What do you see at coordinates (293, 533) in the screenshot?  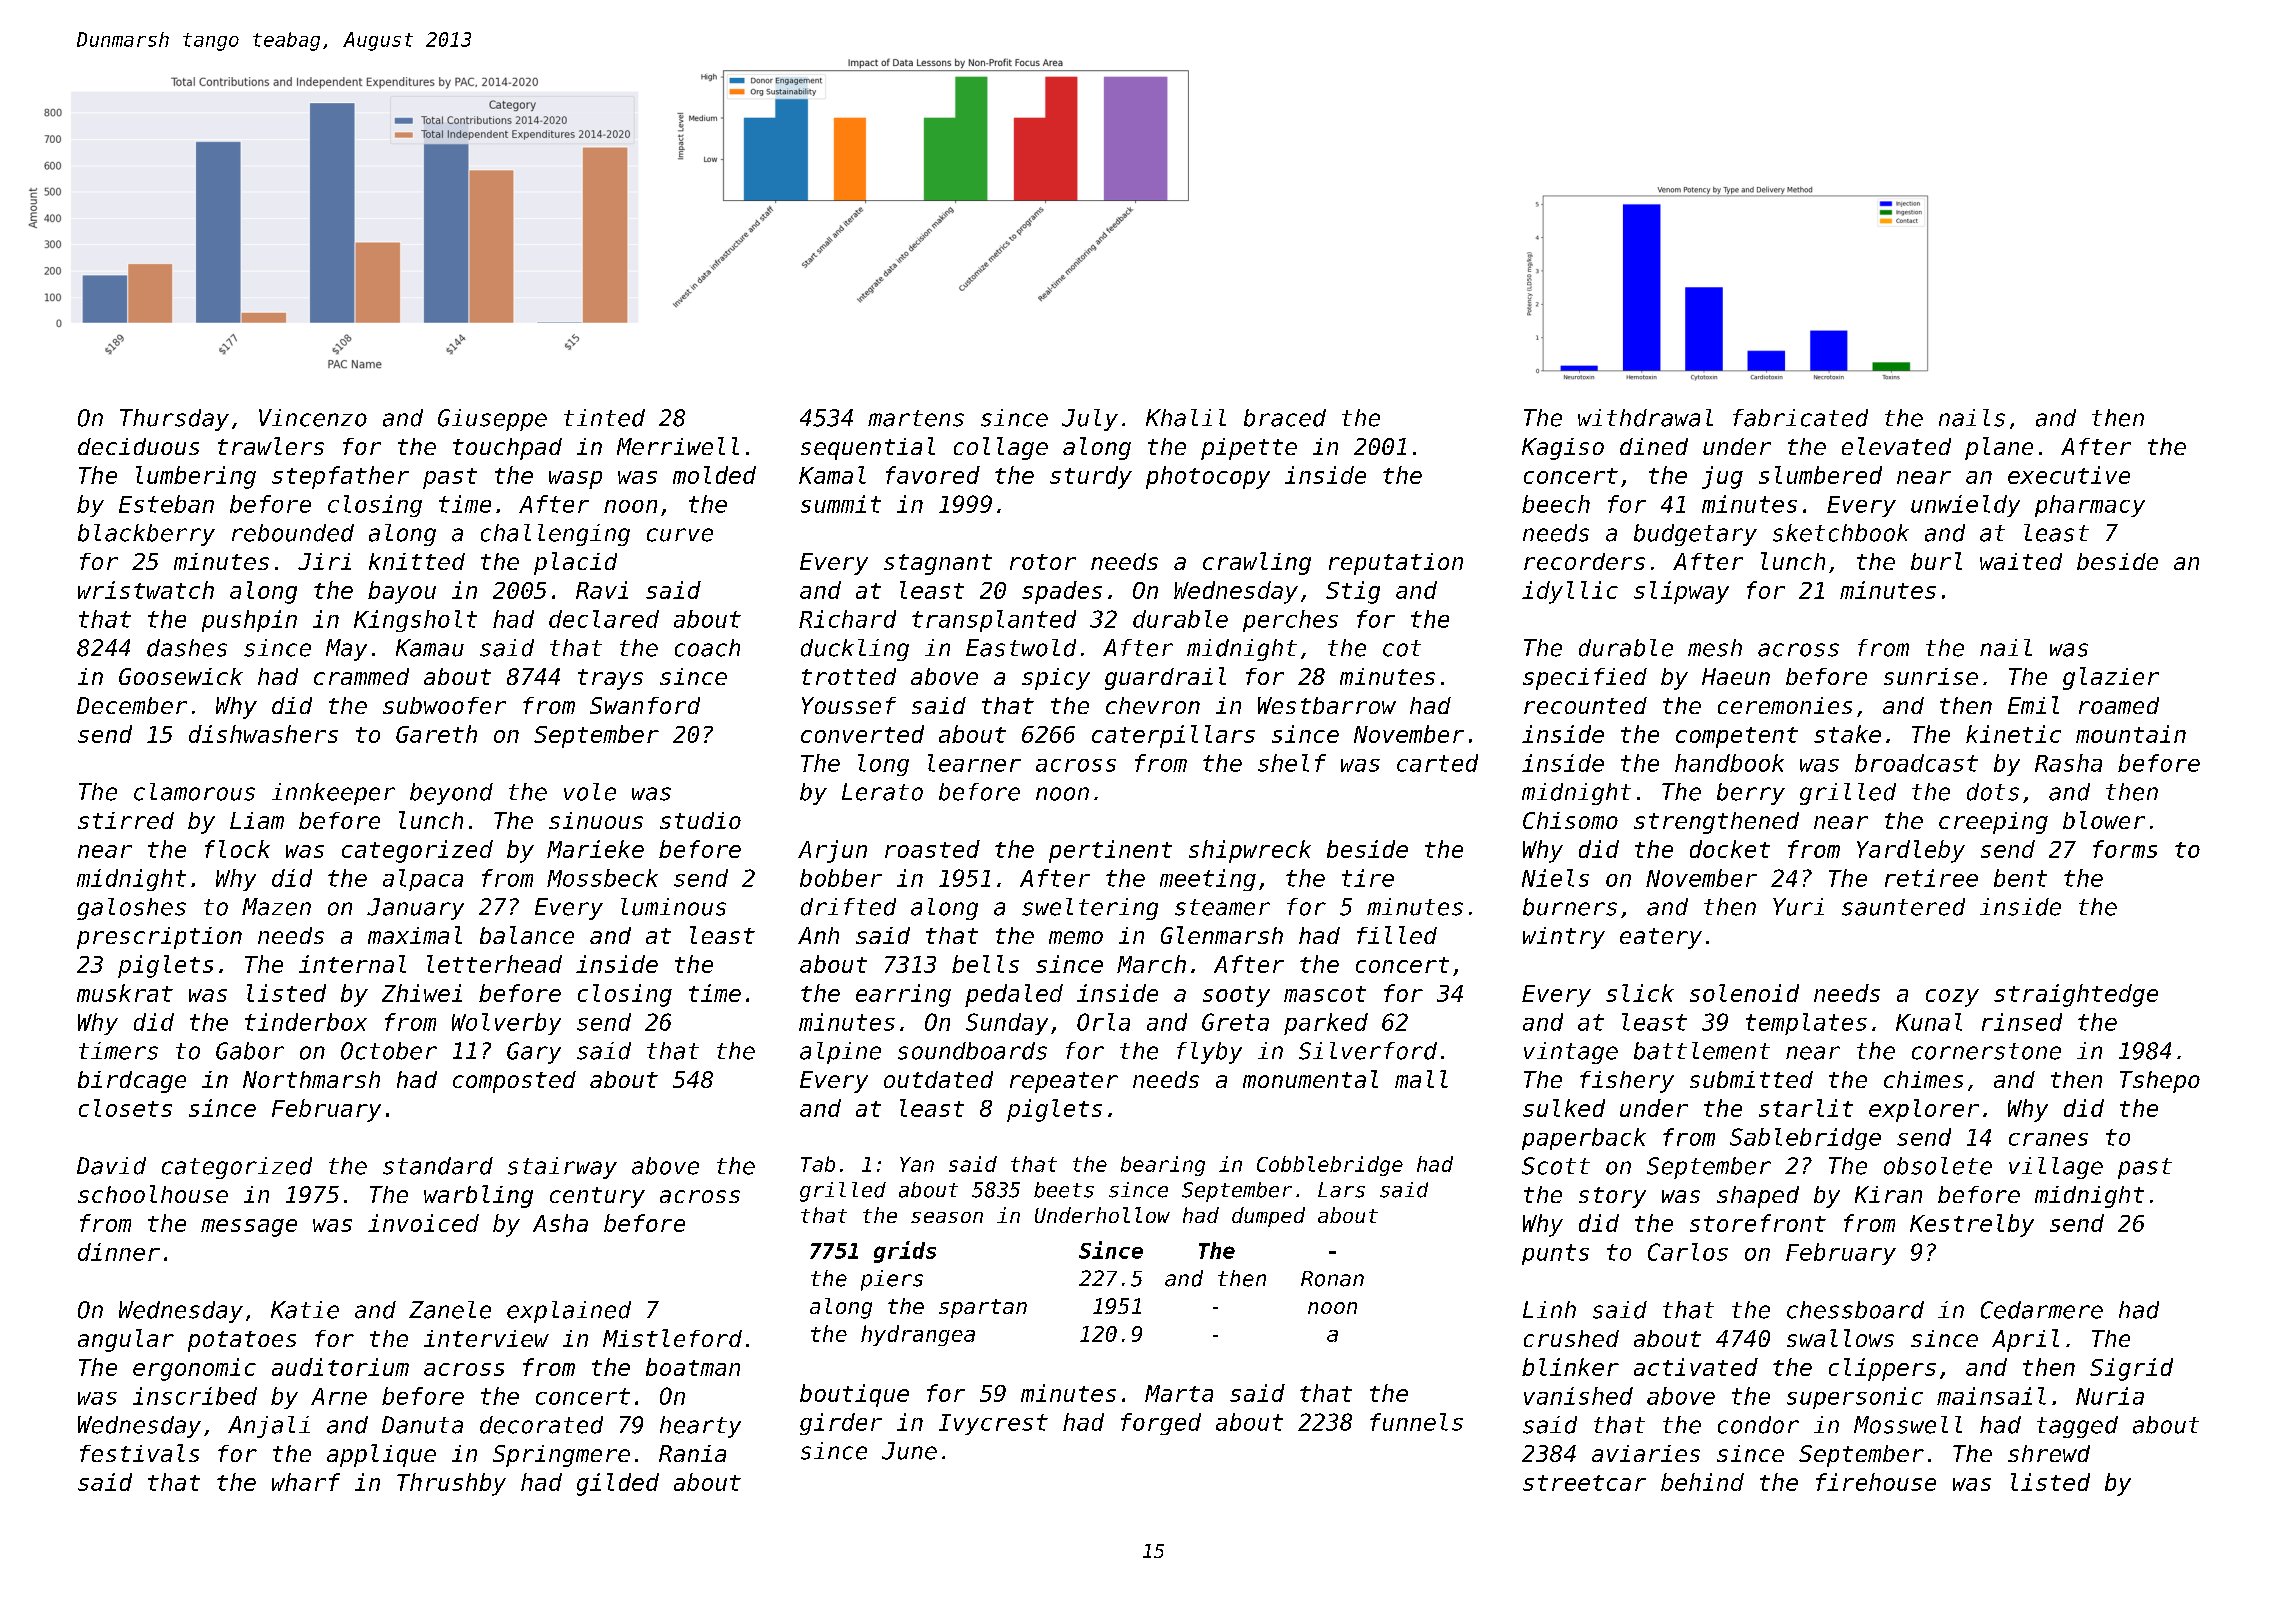 I see `rebounded` at bounding box center [293, 533].
